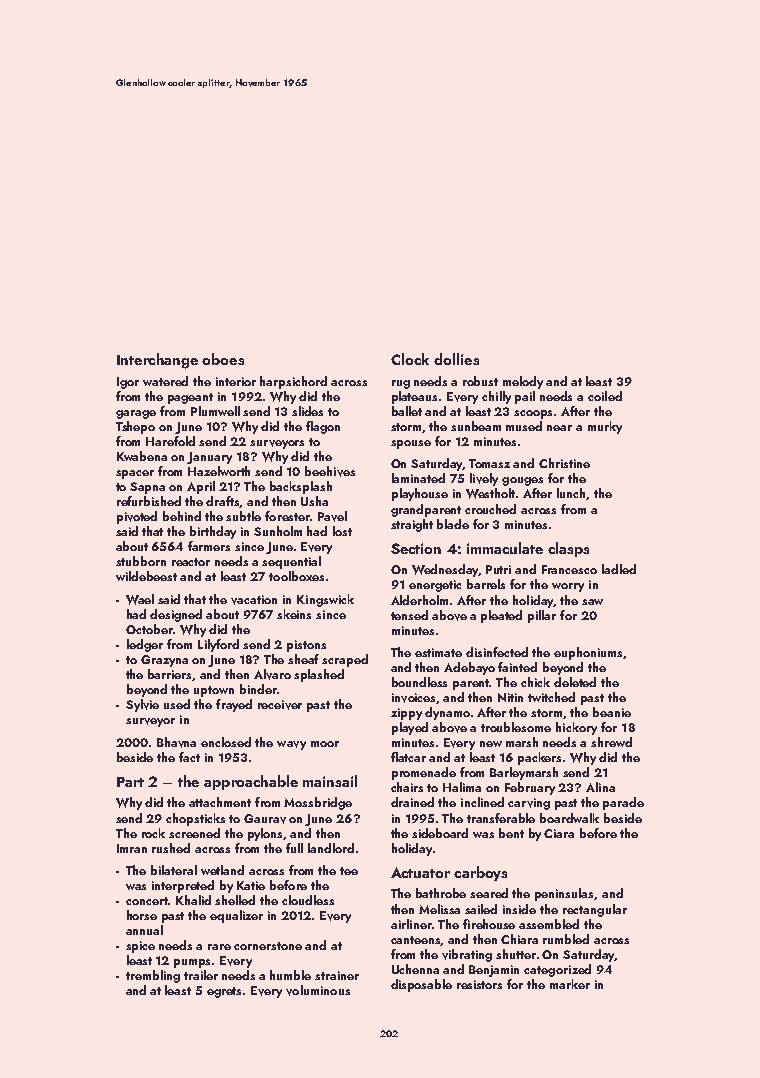 The height and width of the screenshot is (1078, 760). Describe the element at coordinates (189, 757) in the screenshot. I see `fact` at that location.
